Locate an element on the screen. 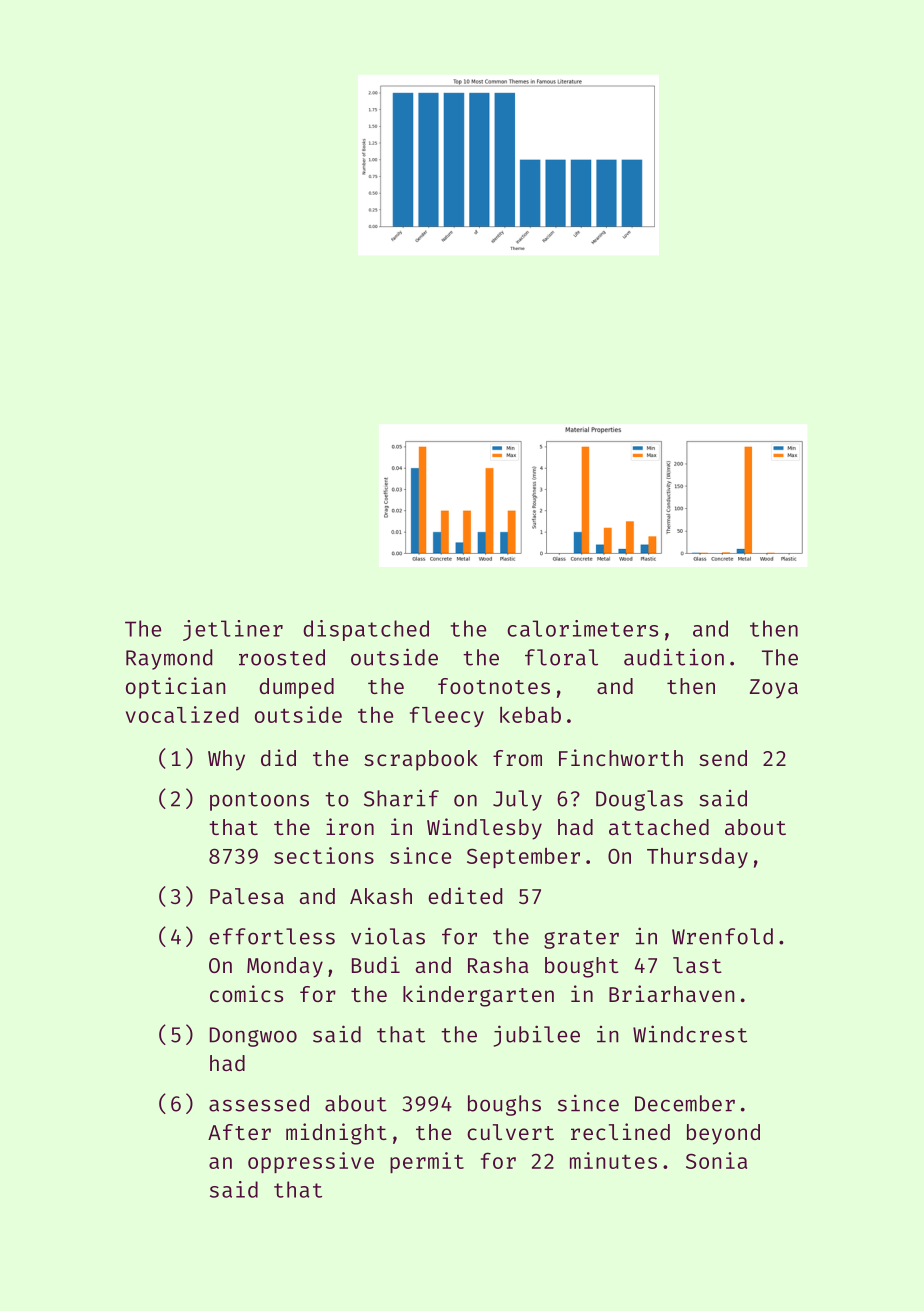  Palesa is located at coordinates (247, 896).
